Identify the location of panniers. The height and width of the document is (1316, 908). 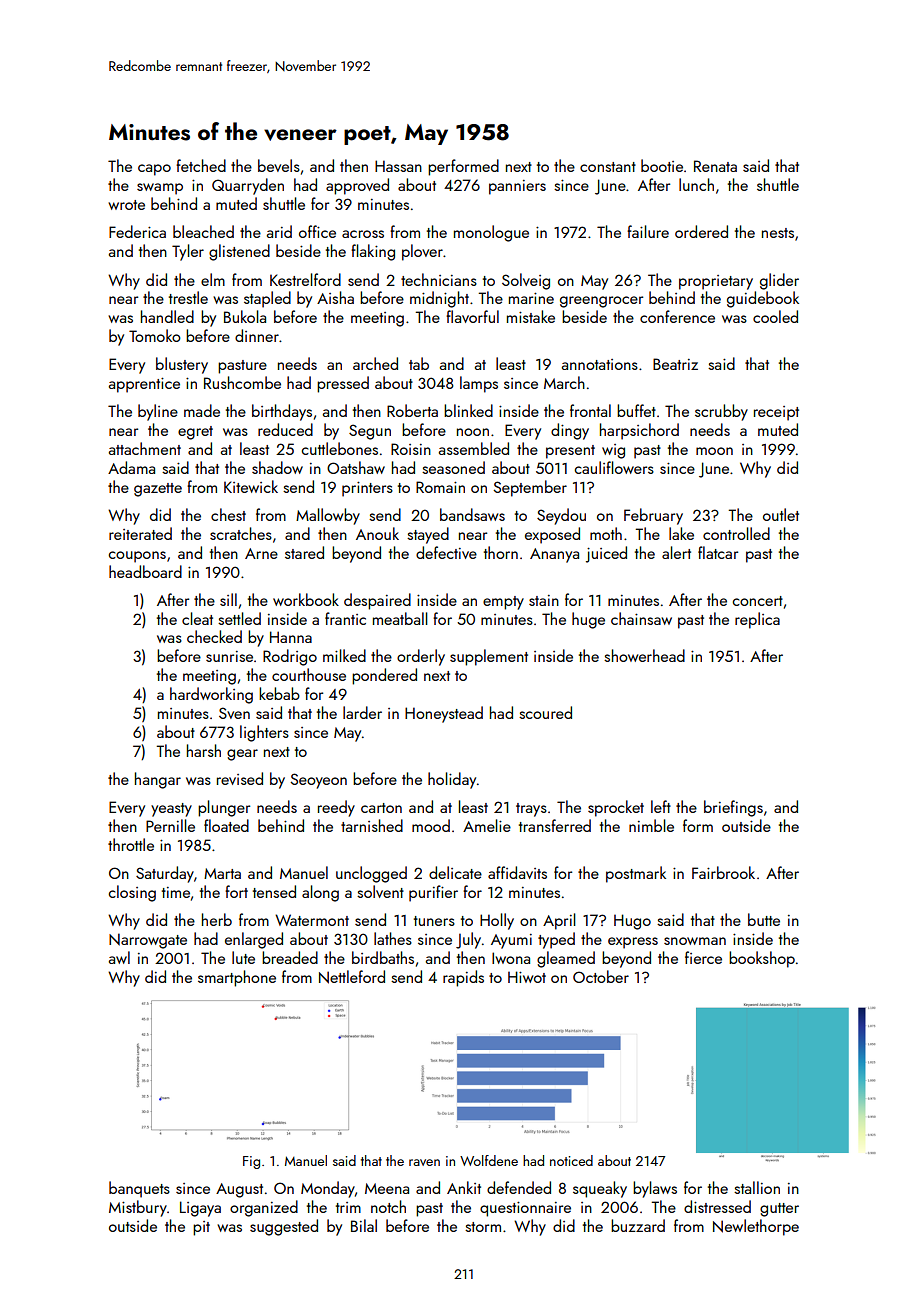
(517, 187).
